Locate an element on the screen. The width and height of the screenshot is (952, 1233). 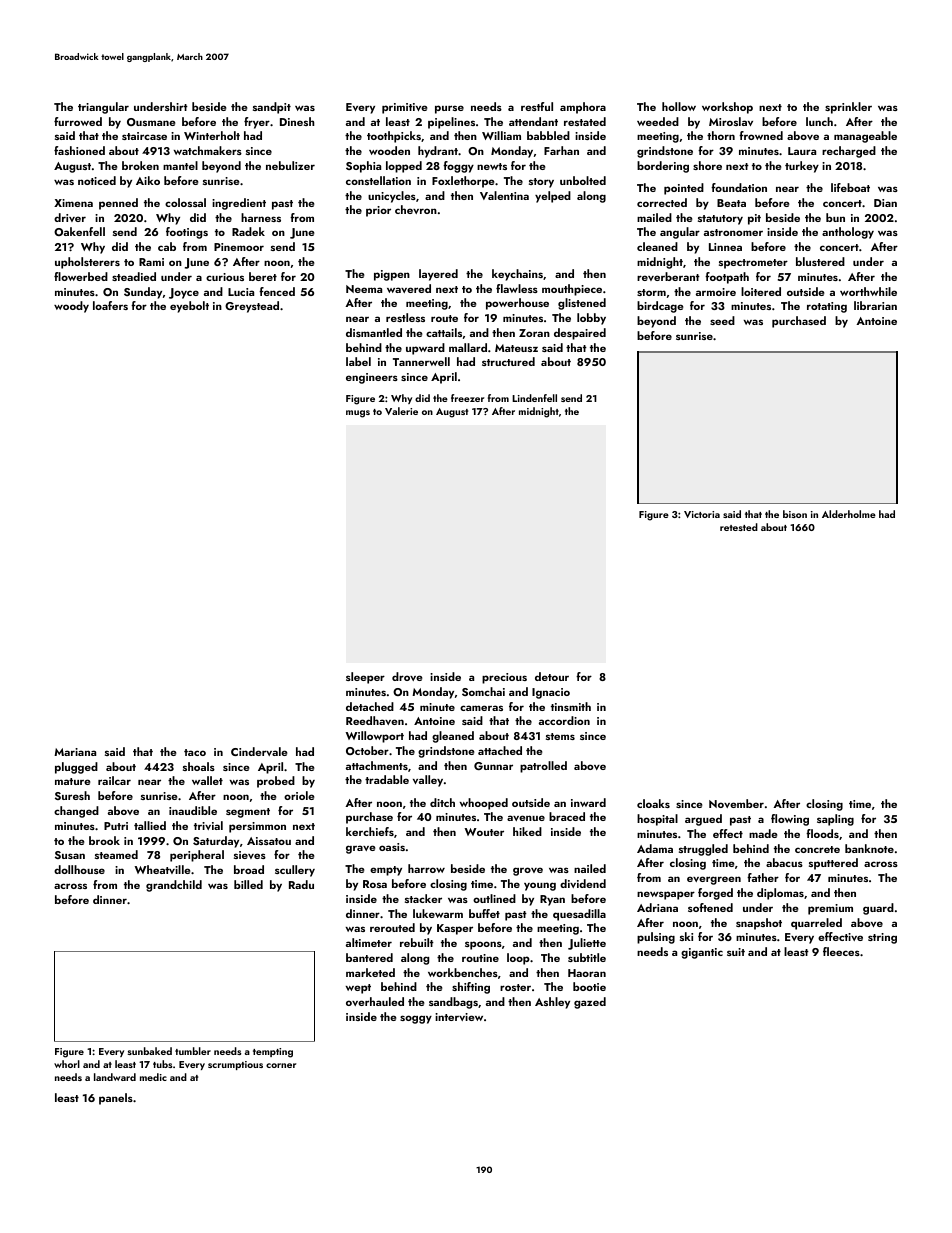
furrowed is located at coordinates (78, 121).
